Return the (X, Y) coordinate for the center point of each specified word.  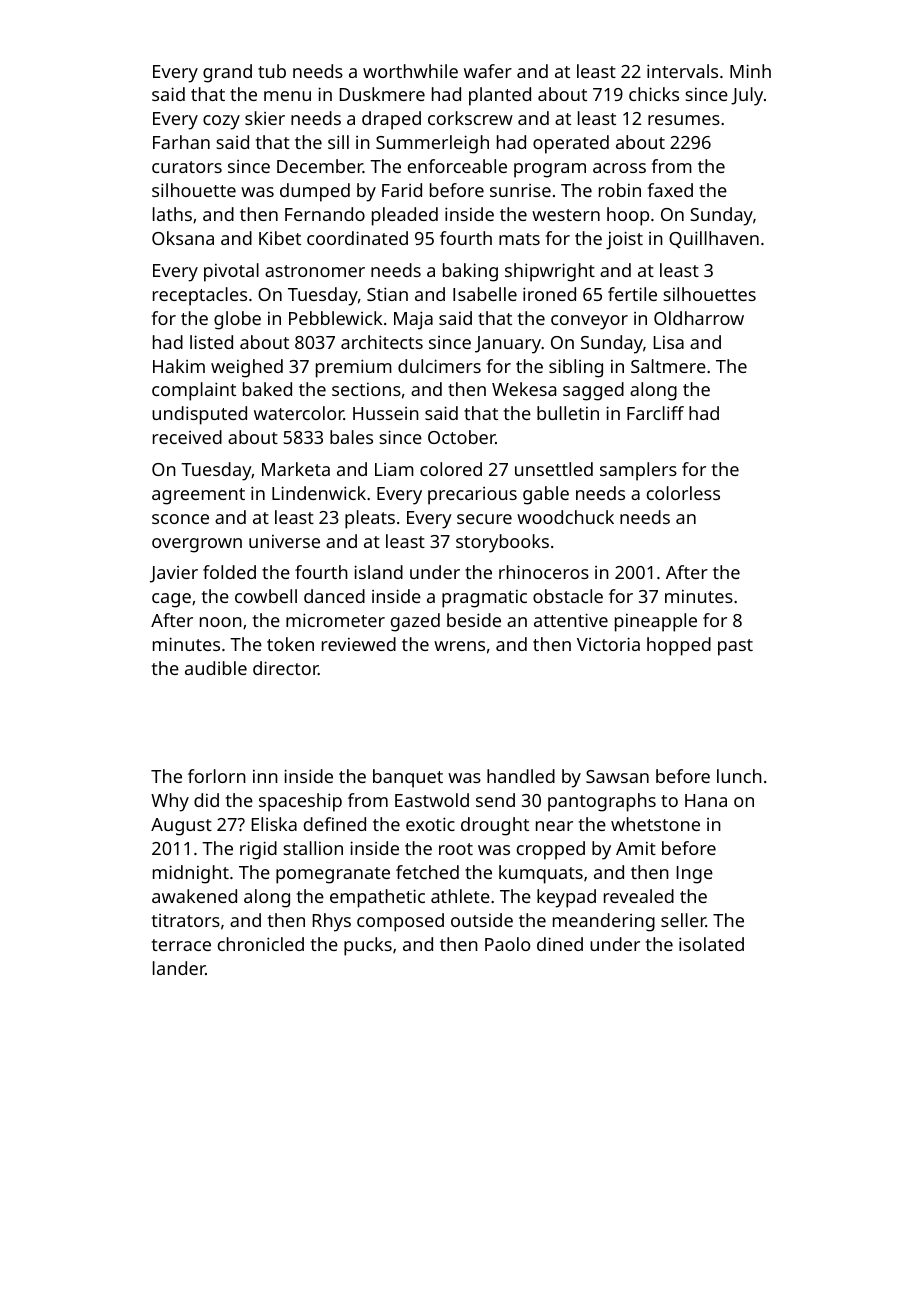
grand (227, 73)
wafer (488, 71)
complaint (194, 391)
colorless (683, 493)
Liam (394, 469)
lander (179, 968)
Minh (750, 71)
